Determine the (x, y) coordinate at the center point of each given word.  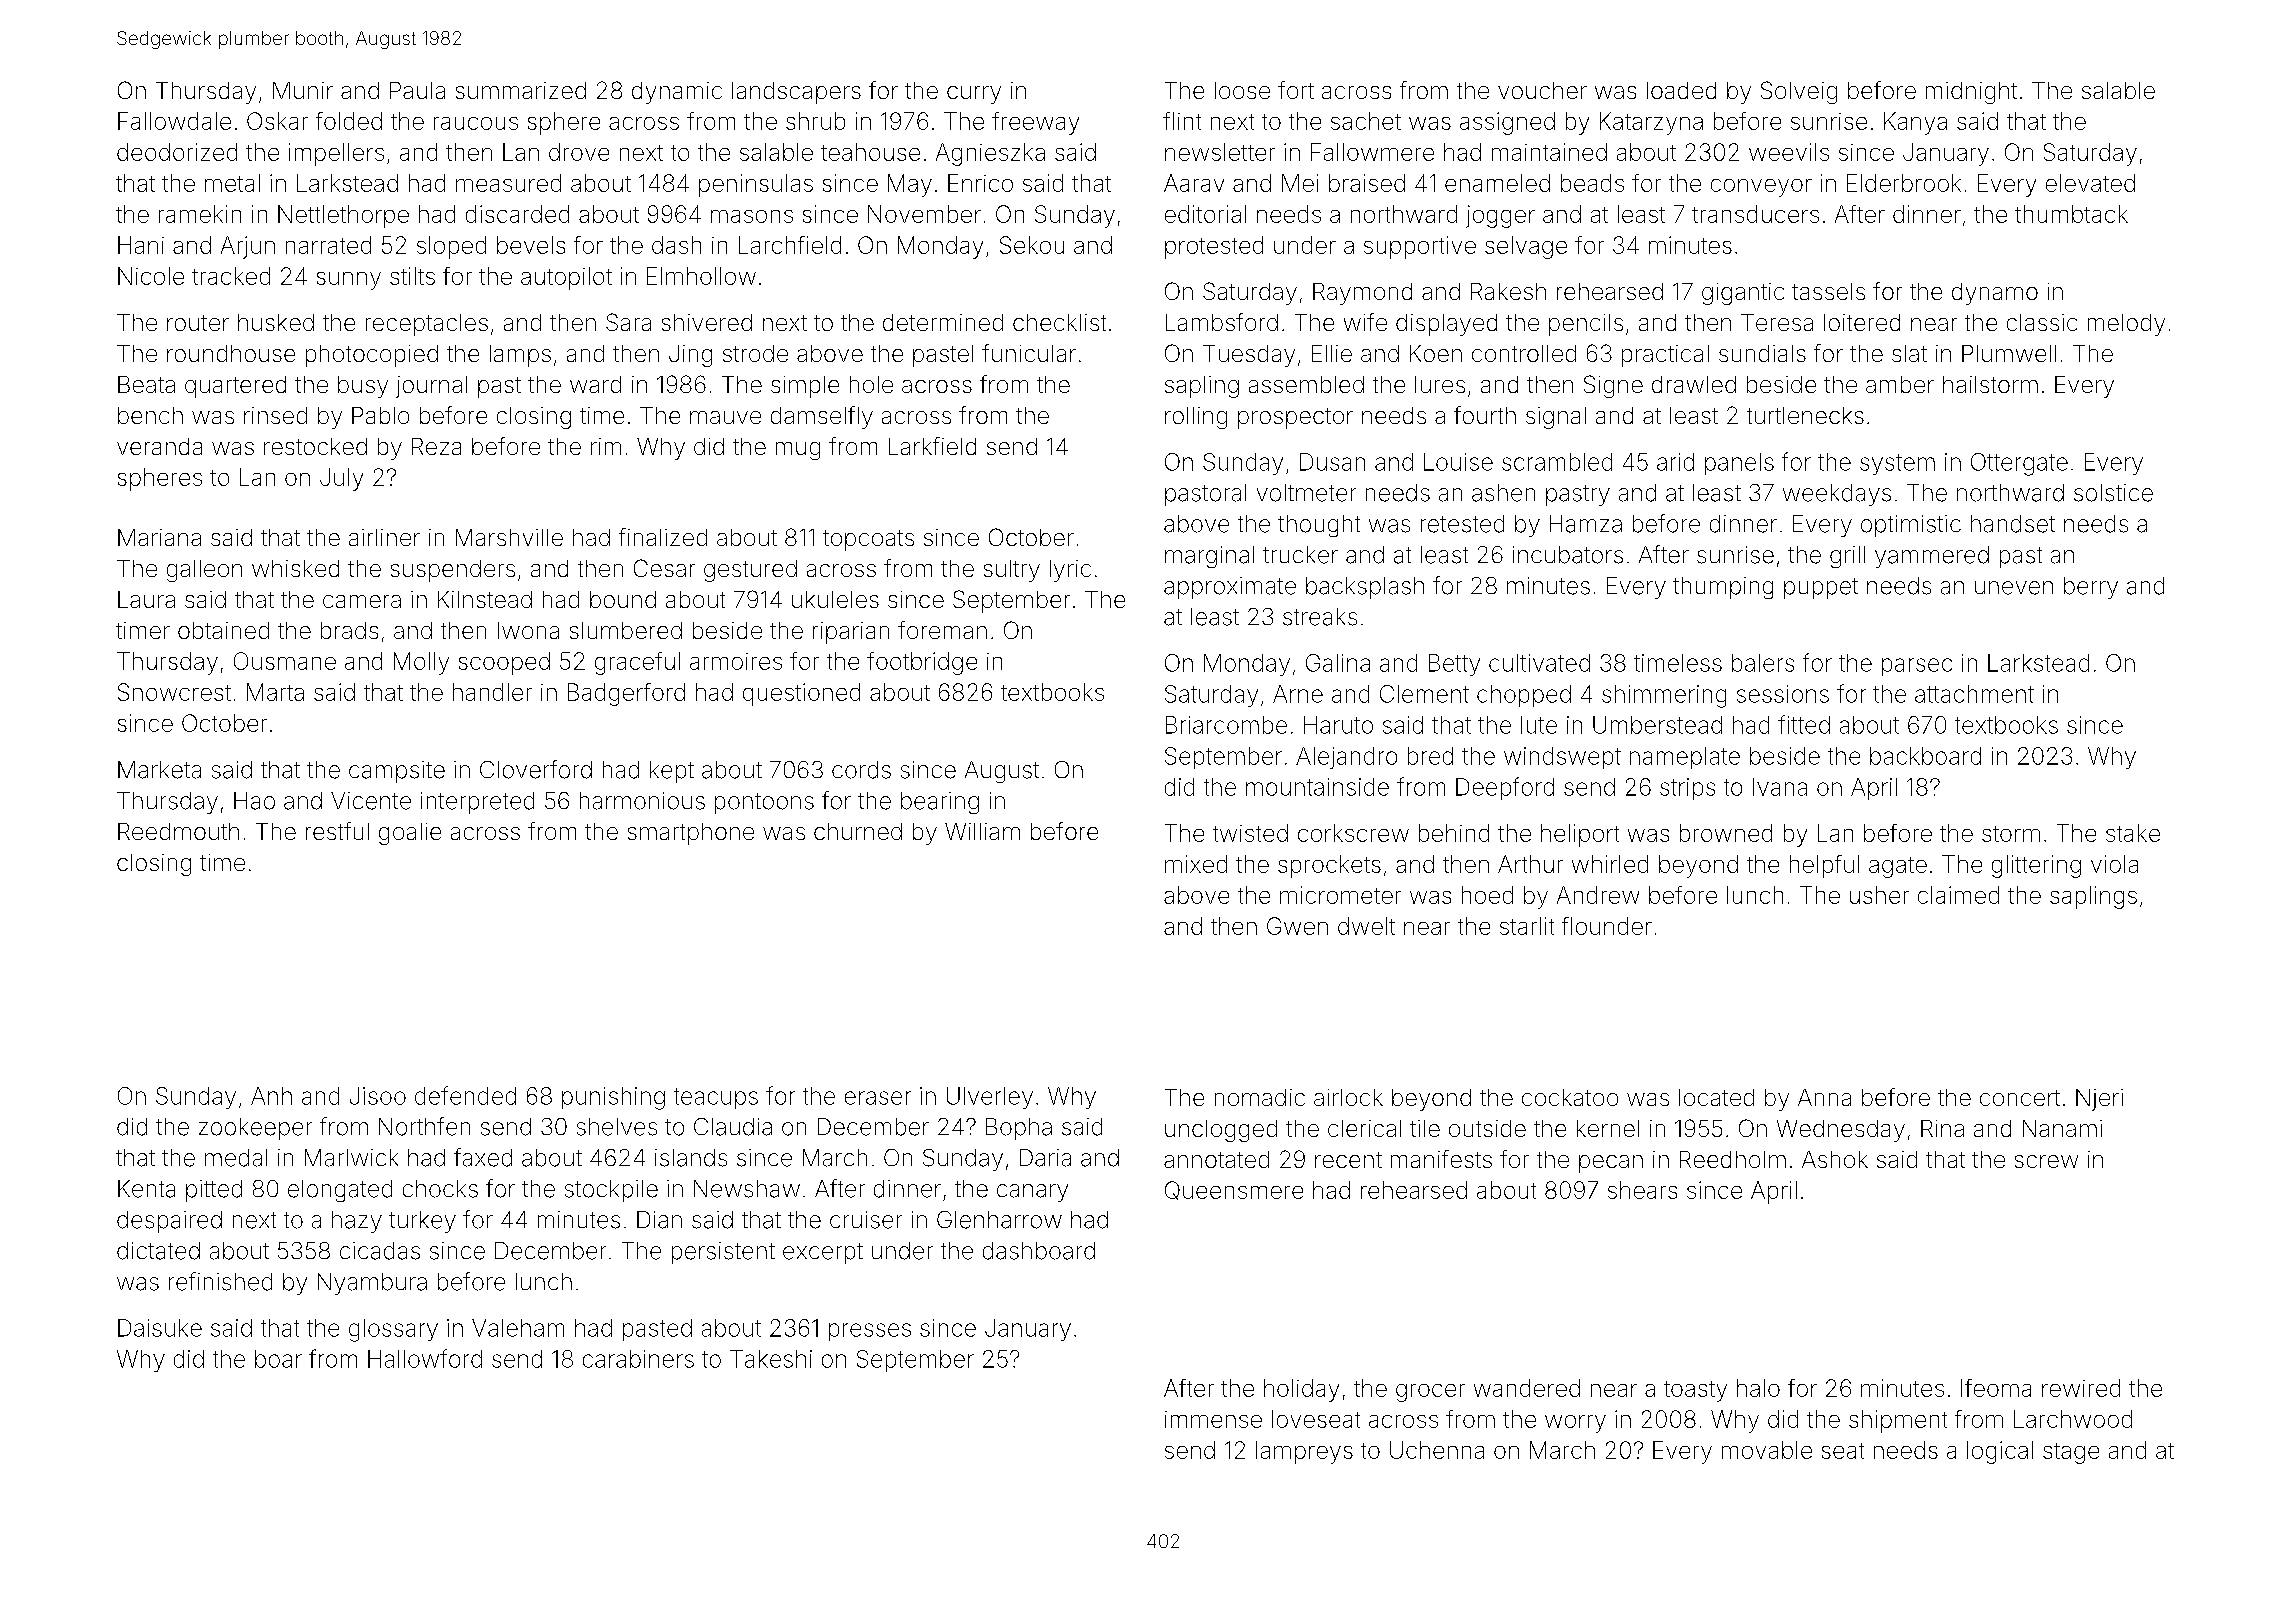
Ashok (1835, 1159)
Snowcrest (174, 692)
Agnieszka (990, 154)
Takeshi (771, 1359)
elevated (2090, 183)
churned (858, 831)
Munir (303, 90)
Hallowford (425, 1358)
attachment (1974, 694)
